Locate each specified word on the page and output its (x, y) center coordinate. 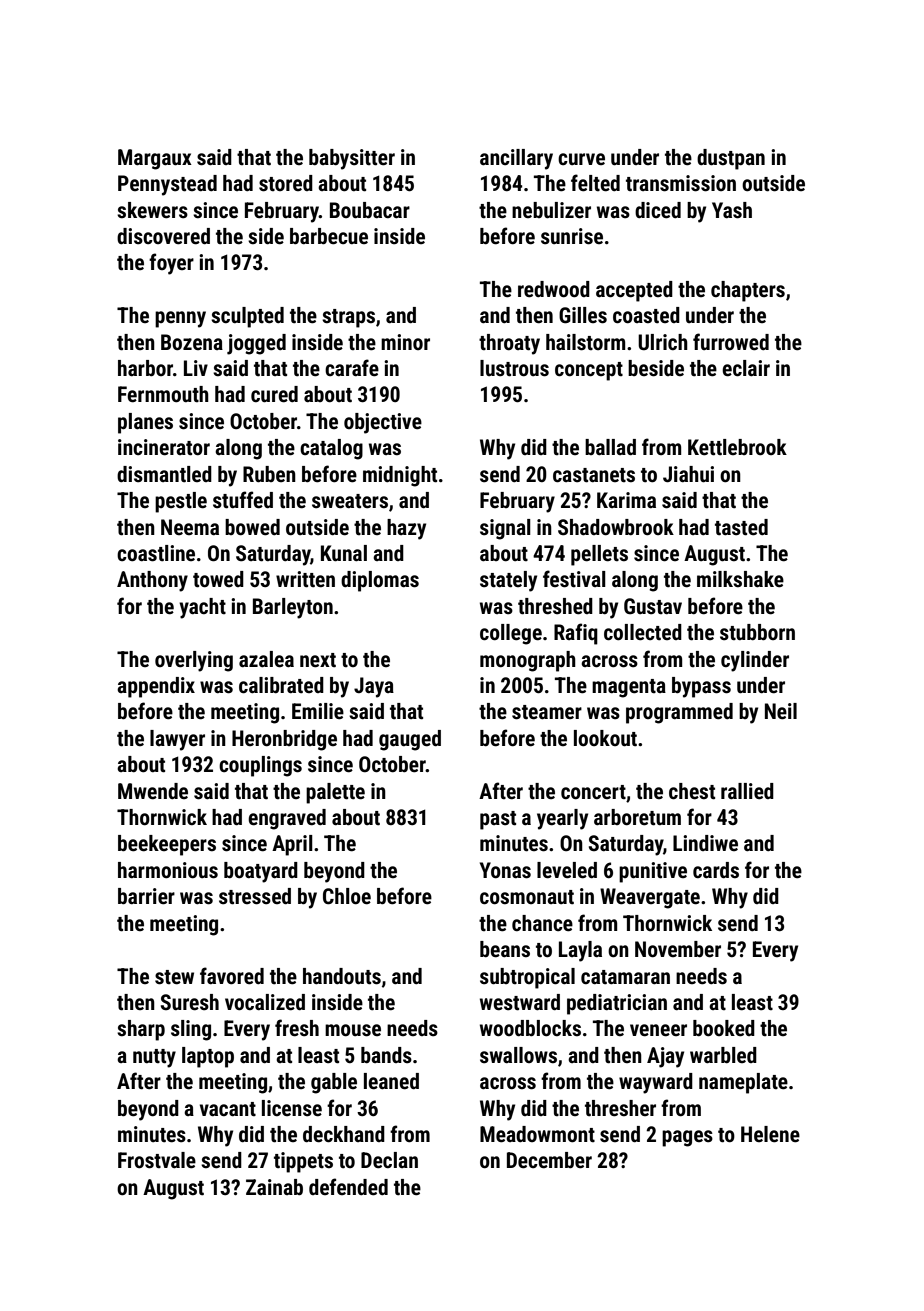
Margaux (155, 159)
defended (348, 1187)
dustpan (731, 159)
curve (581, 159)
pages (687, 1138)
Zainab (274, 1187)
